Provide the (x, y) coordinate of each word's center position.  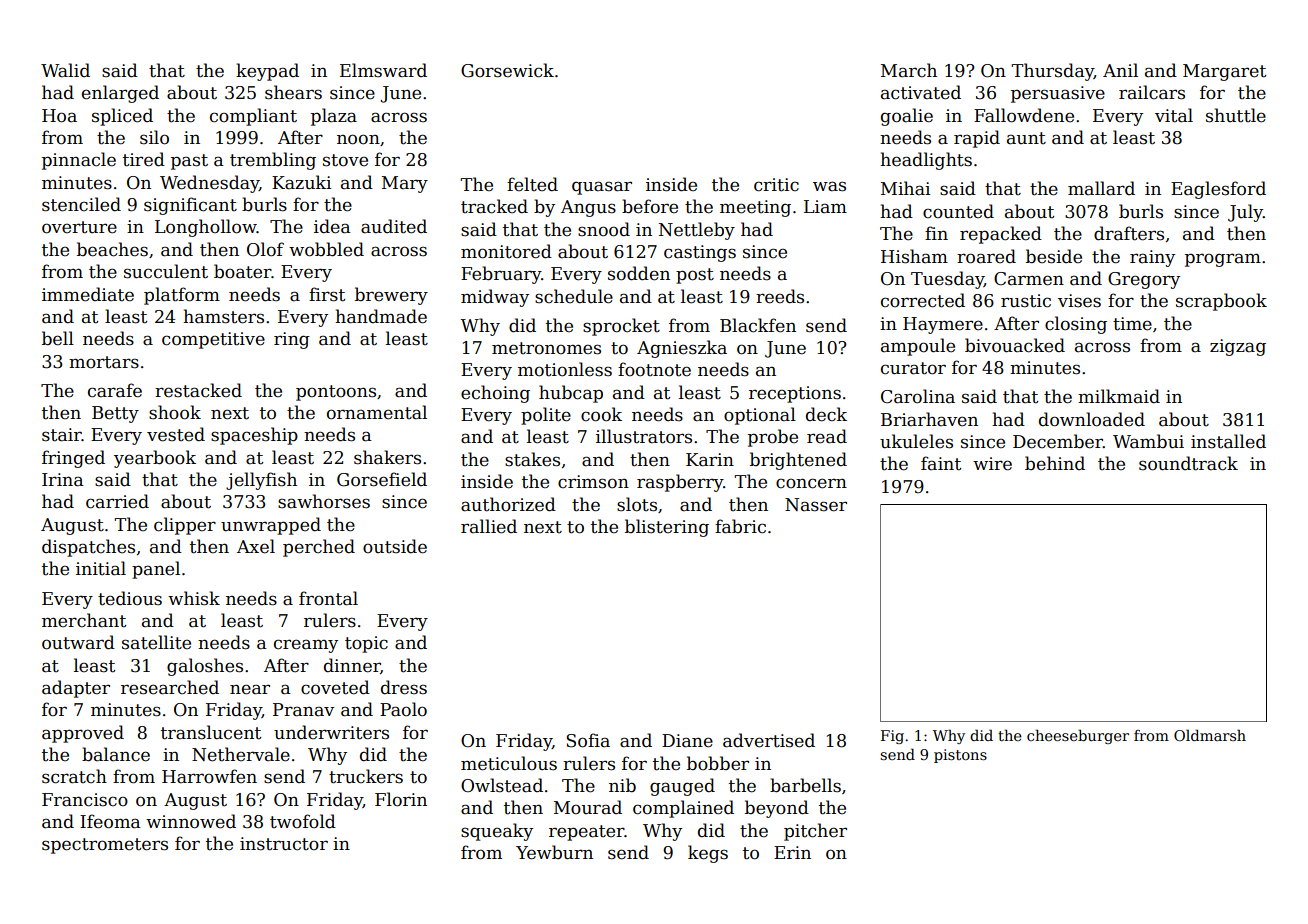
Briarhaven (929, 419)
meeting (755, 208)
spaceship (254, 436)
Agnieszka (682, 349)
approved (83, 734)
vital (1174, 115)
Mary (405, 184)
